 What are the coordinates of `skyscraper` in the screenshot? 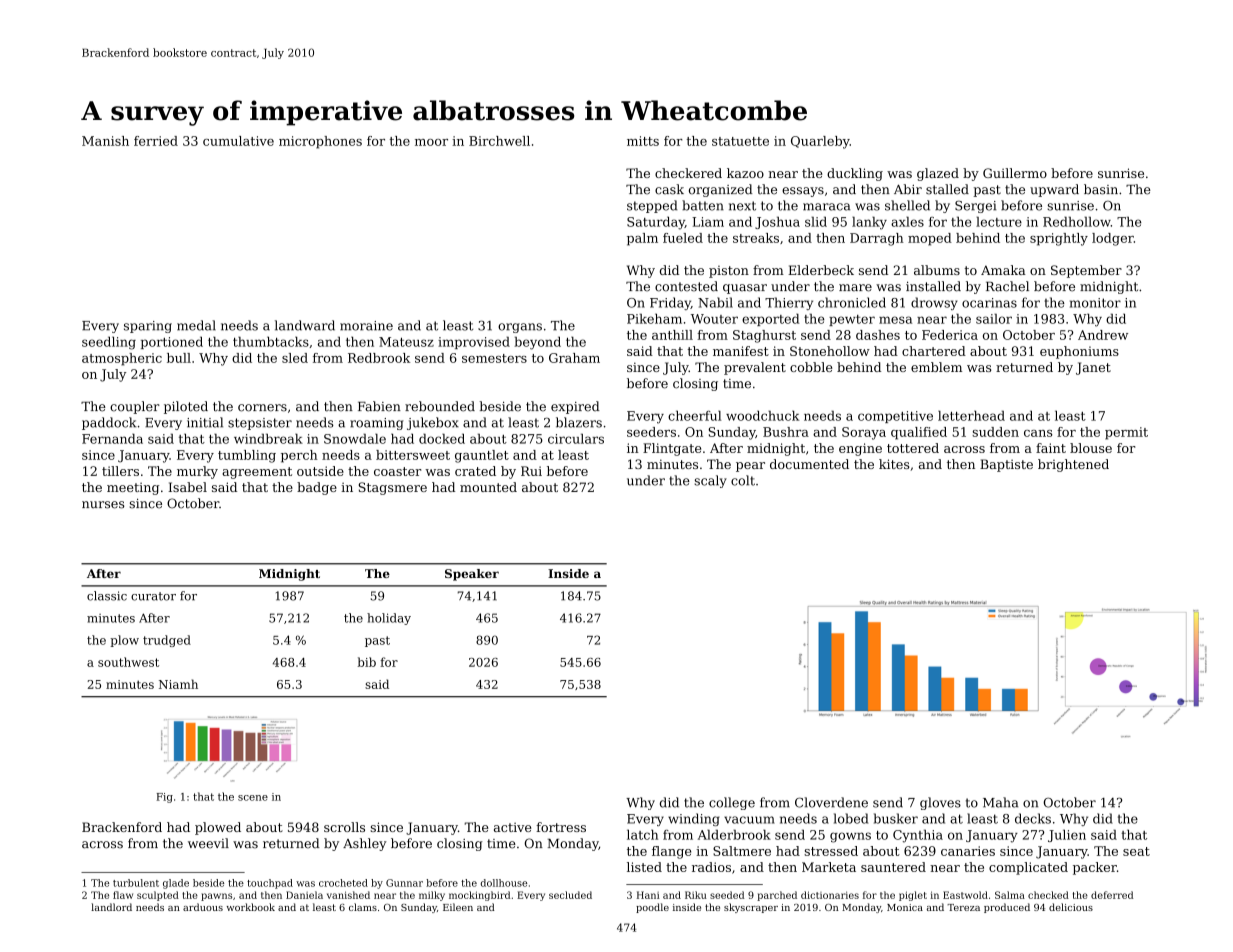 It's located at (751, 908).
